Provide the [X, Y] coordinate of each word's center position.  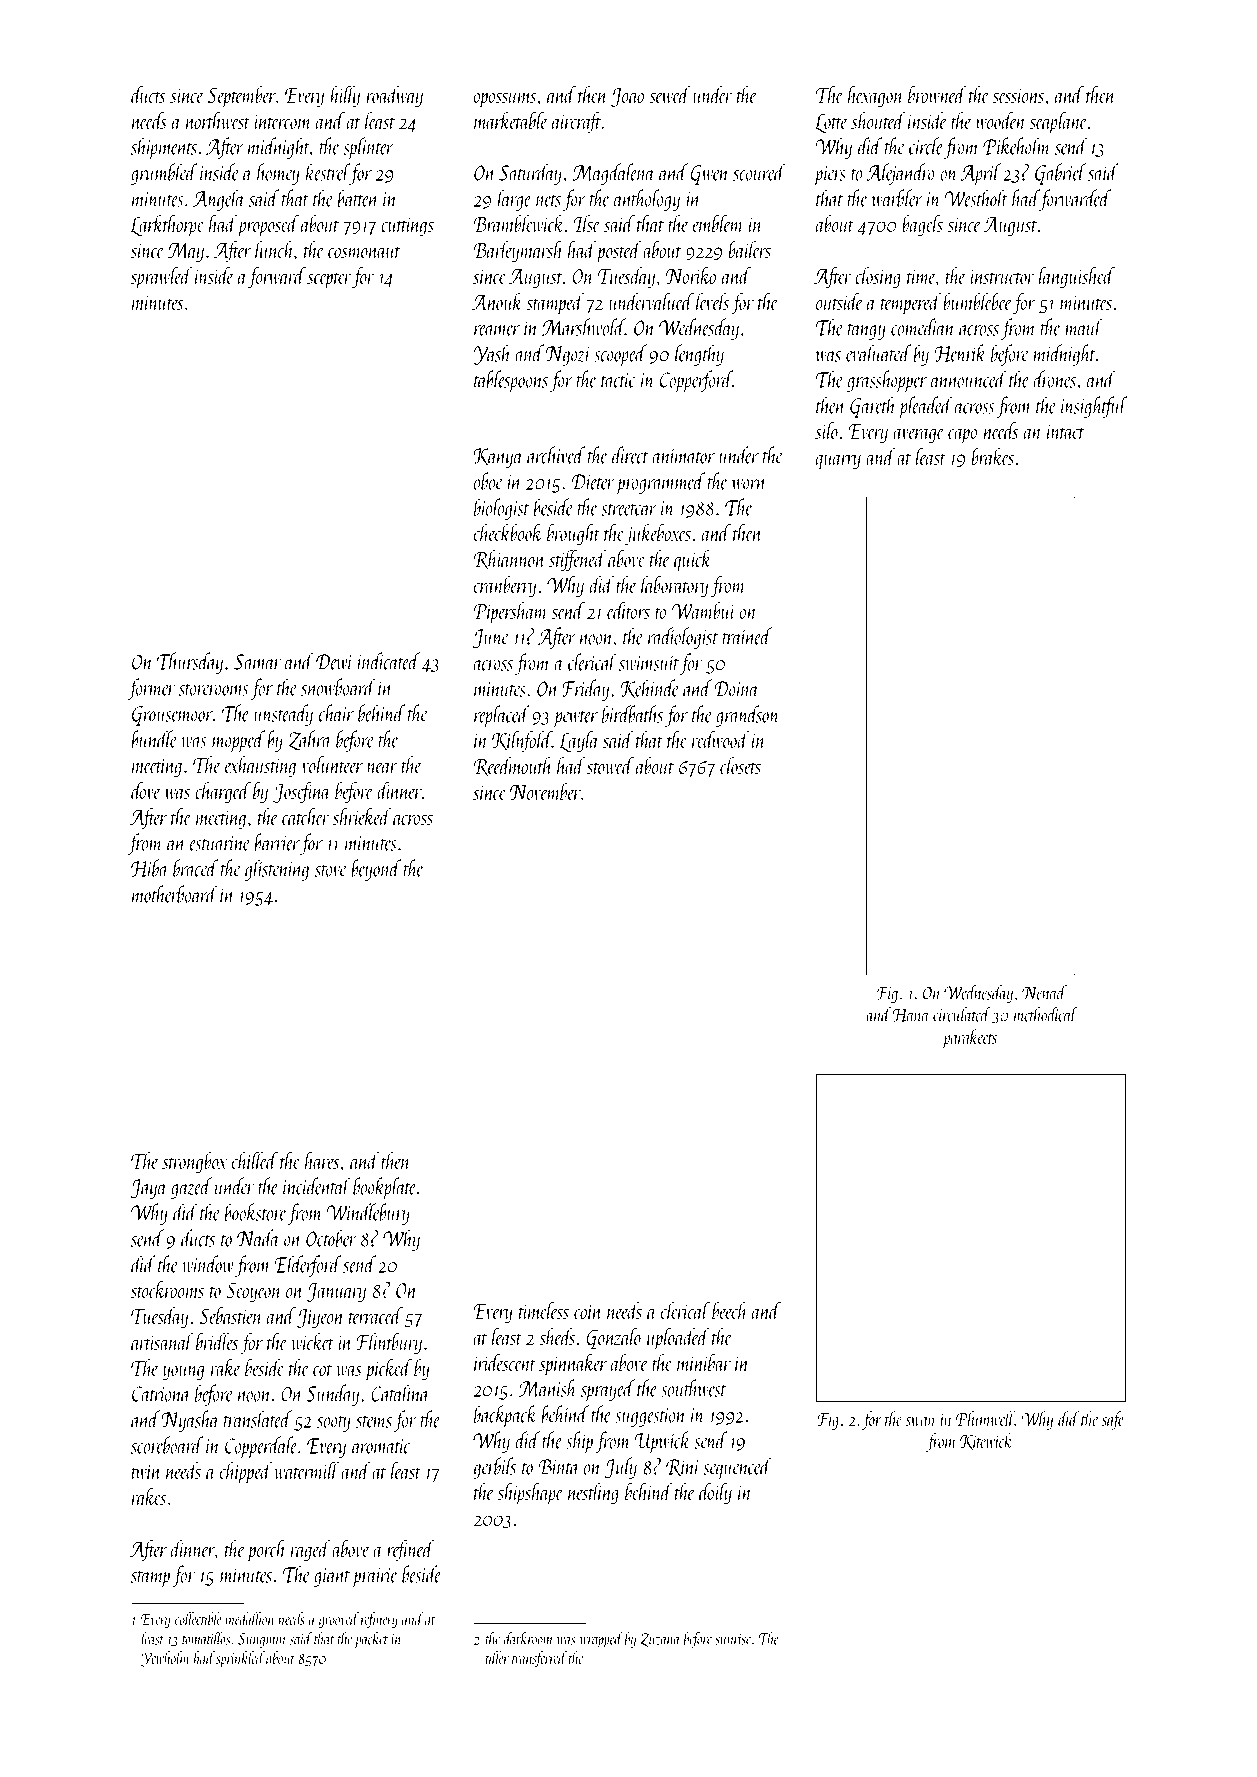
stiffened [577, 561]
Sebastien [231, 1315]
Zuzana [659, 1640]
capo [962, 436]
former [151, 689]
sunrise [733, 1639]
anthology [647, 200]
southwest [694, 1388]
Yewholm [165, 1659]
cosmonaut [364, 252]
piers [830, 175]
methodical [1046, 1014]
